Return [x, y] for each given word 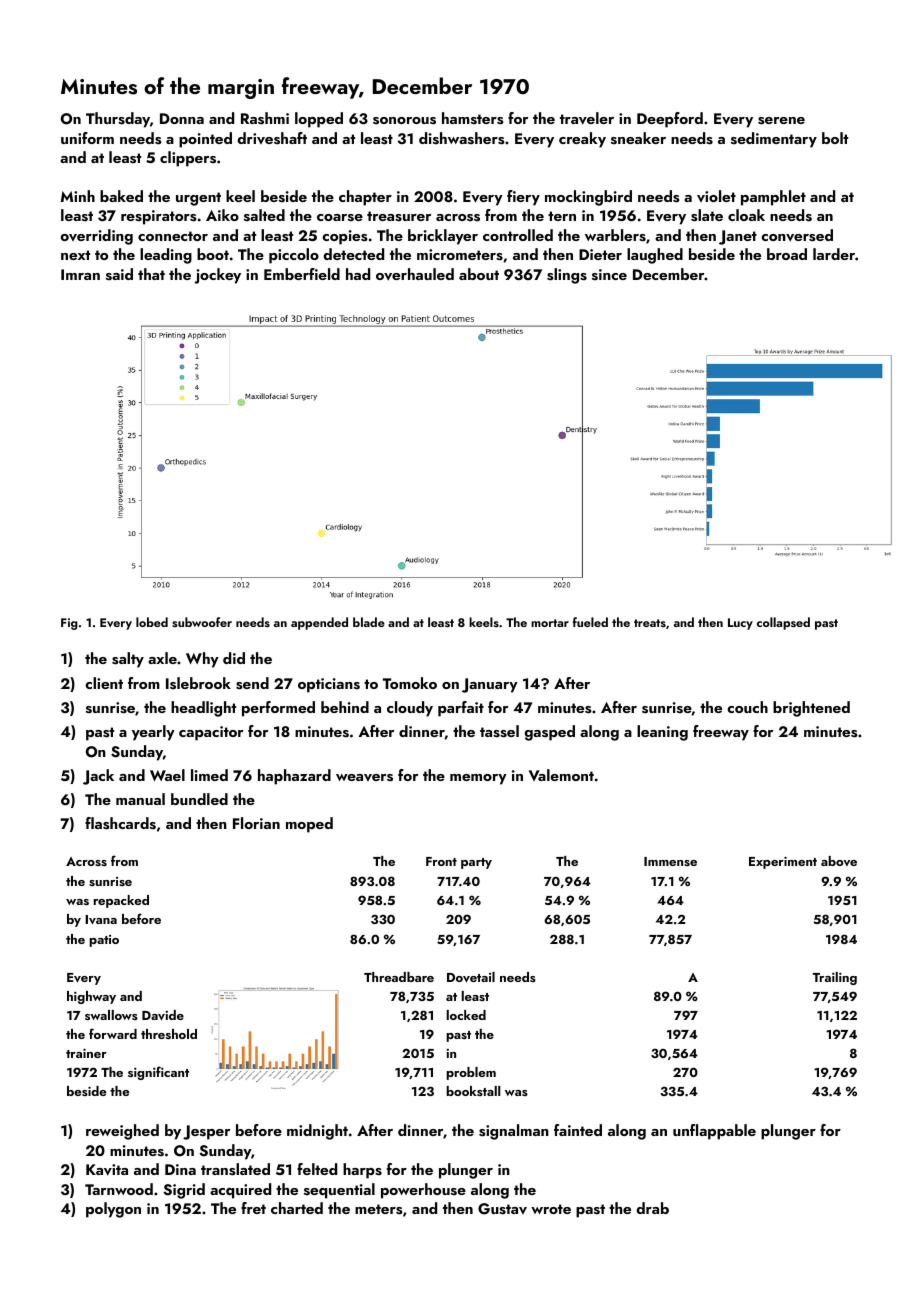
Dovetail [471, 977]
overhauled [415, 274]
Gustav [502, 1209]
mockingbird [588, 198]
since [609, 275]
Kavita [107, 1170]
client [104, 683]
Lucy [740, 624]
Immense [670, 861]
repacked [121, 901]
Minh [78, 196]
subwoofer [202, 622]
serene [781, 121]
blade [369, 622]
